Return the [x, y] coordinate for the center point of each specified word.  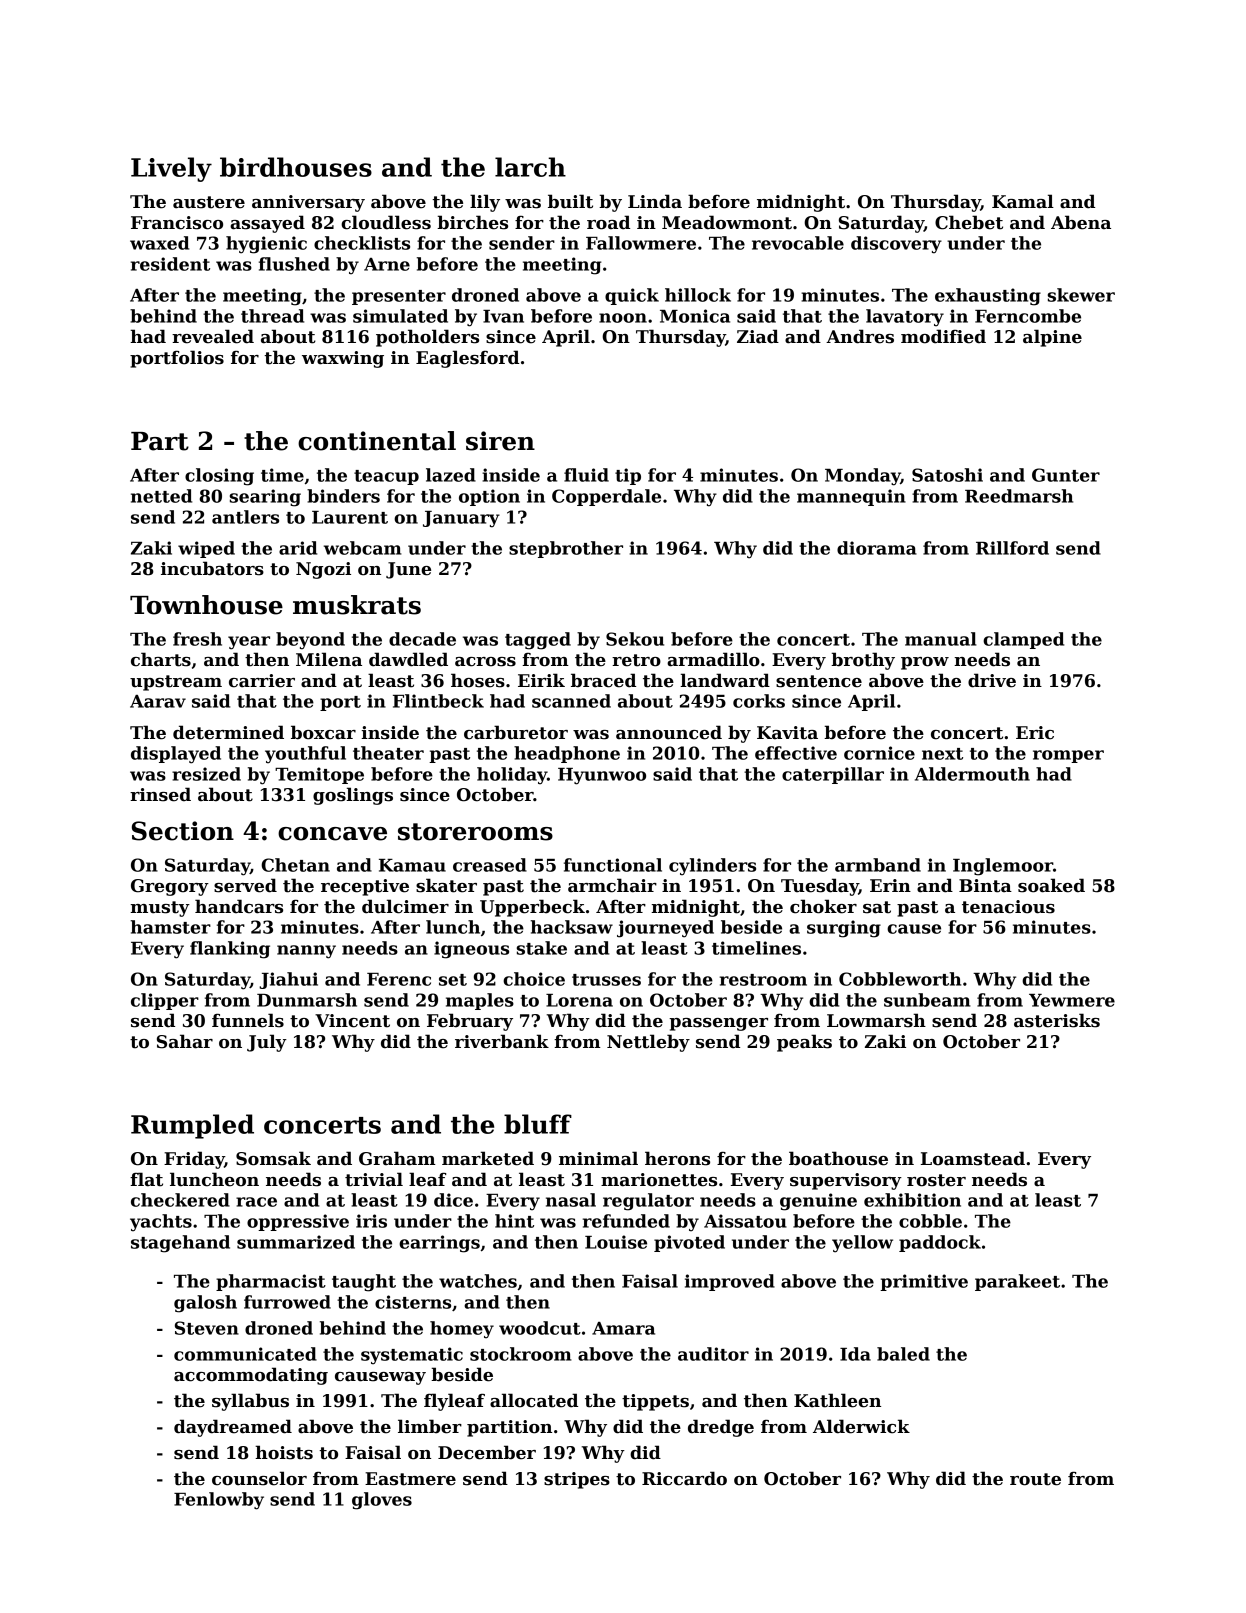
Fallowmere [641, 243]
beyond [310, 641]
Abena [1081, 222]
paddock [940, 1243]
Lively [171, 169]
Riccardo [684, 1478]
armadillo [713, 659]
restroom [763, 980]
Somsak [273, 1158]
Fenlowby [219, 1501]
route [1035, 1479]
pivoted [689, 1243]
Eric [1035, 733]
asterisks [1057, 1020]
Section [183, 831]
